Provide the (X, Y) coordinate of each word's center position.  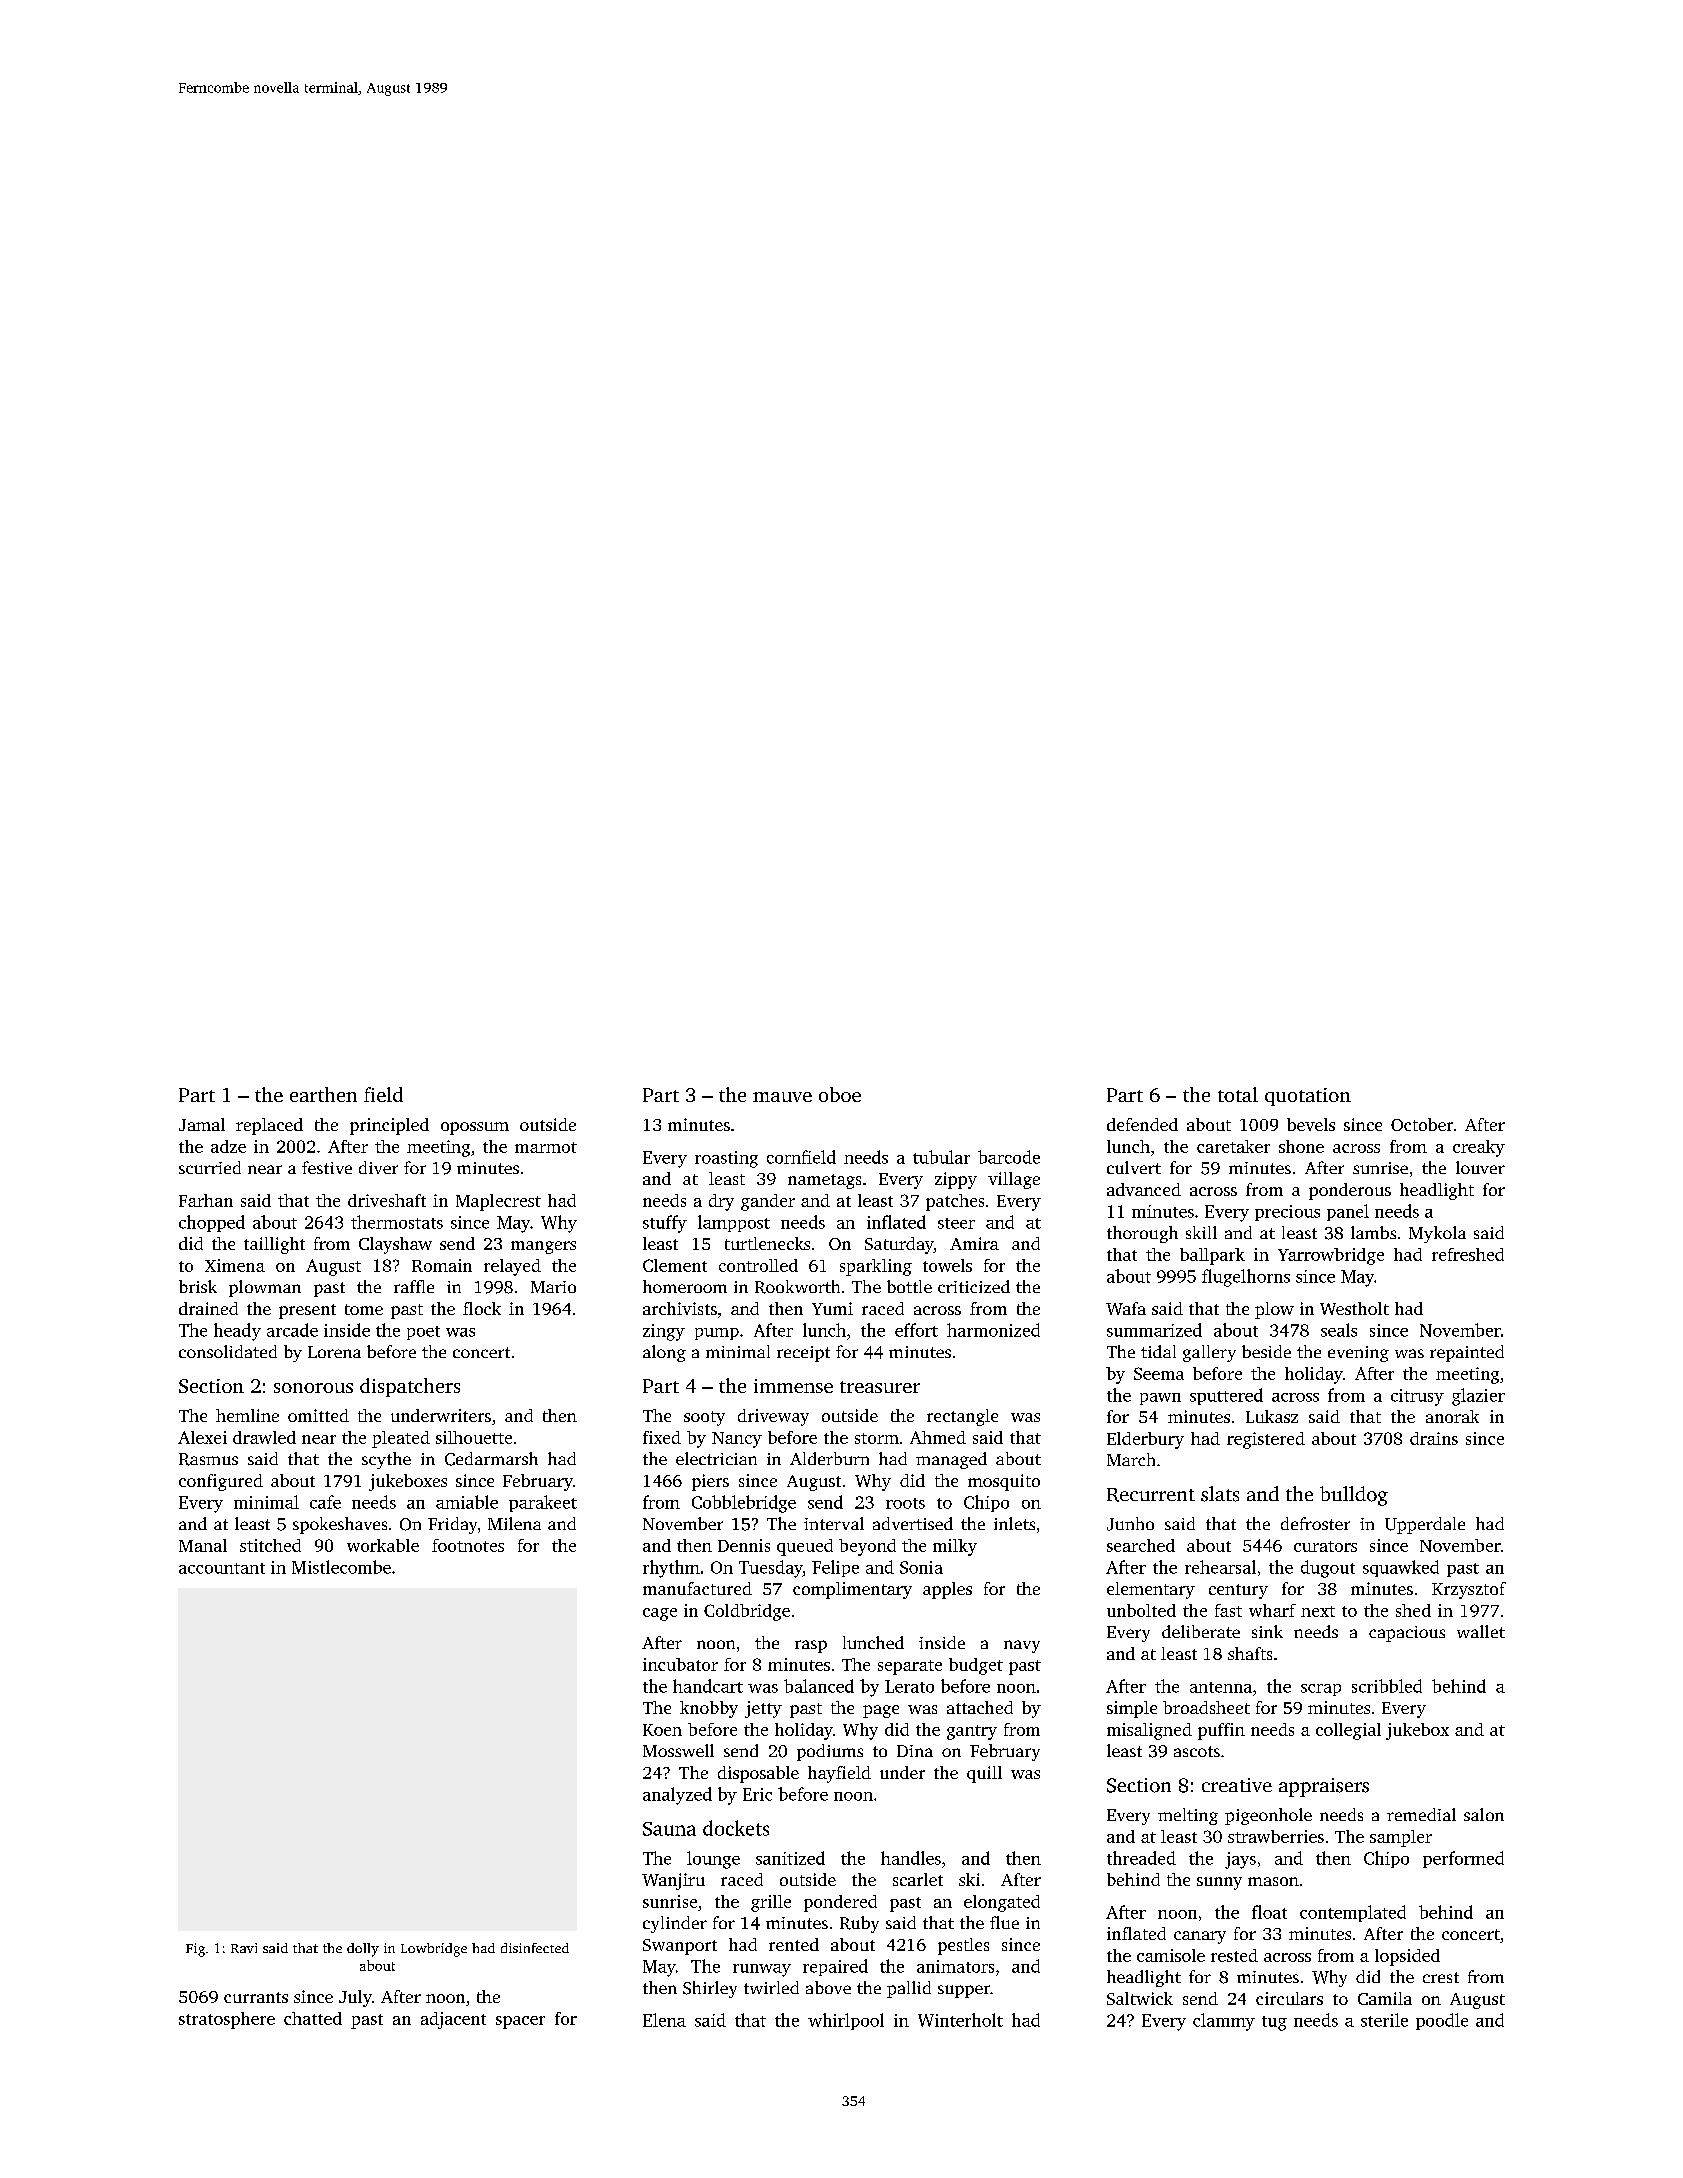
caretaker (1233, 1146)
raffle (414, 1286)
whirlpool (846, 2021)
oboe (840, 1094)
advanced (1144, 1189)
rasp (811, 1646)
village (1014, 1180)
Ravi (244, 1948)
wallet (1481, 1631)
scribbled (1387, 1686)
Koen (662, 1730)
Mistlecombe (341, 1567)
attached (980, 1707)
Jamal (202, 1124)
